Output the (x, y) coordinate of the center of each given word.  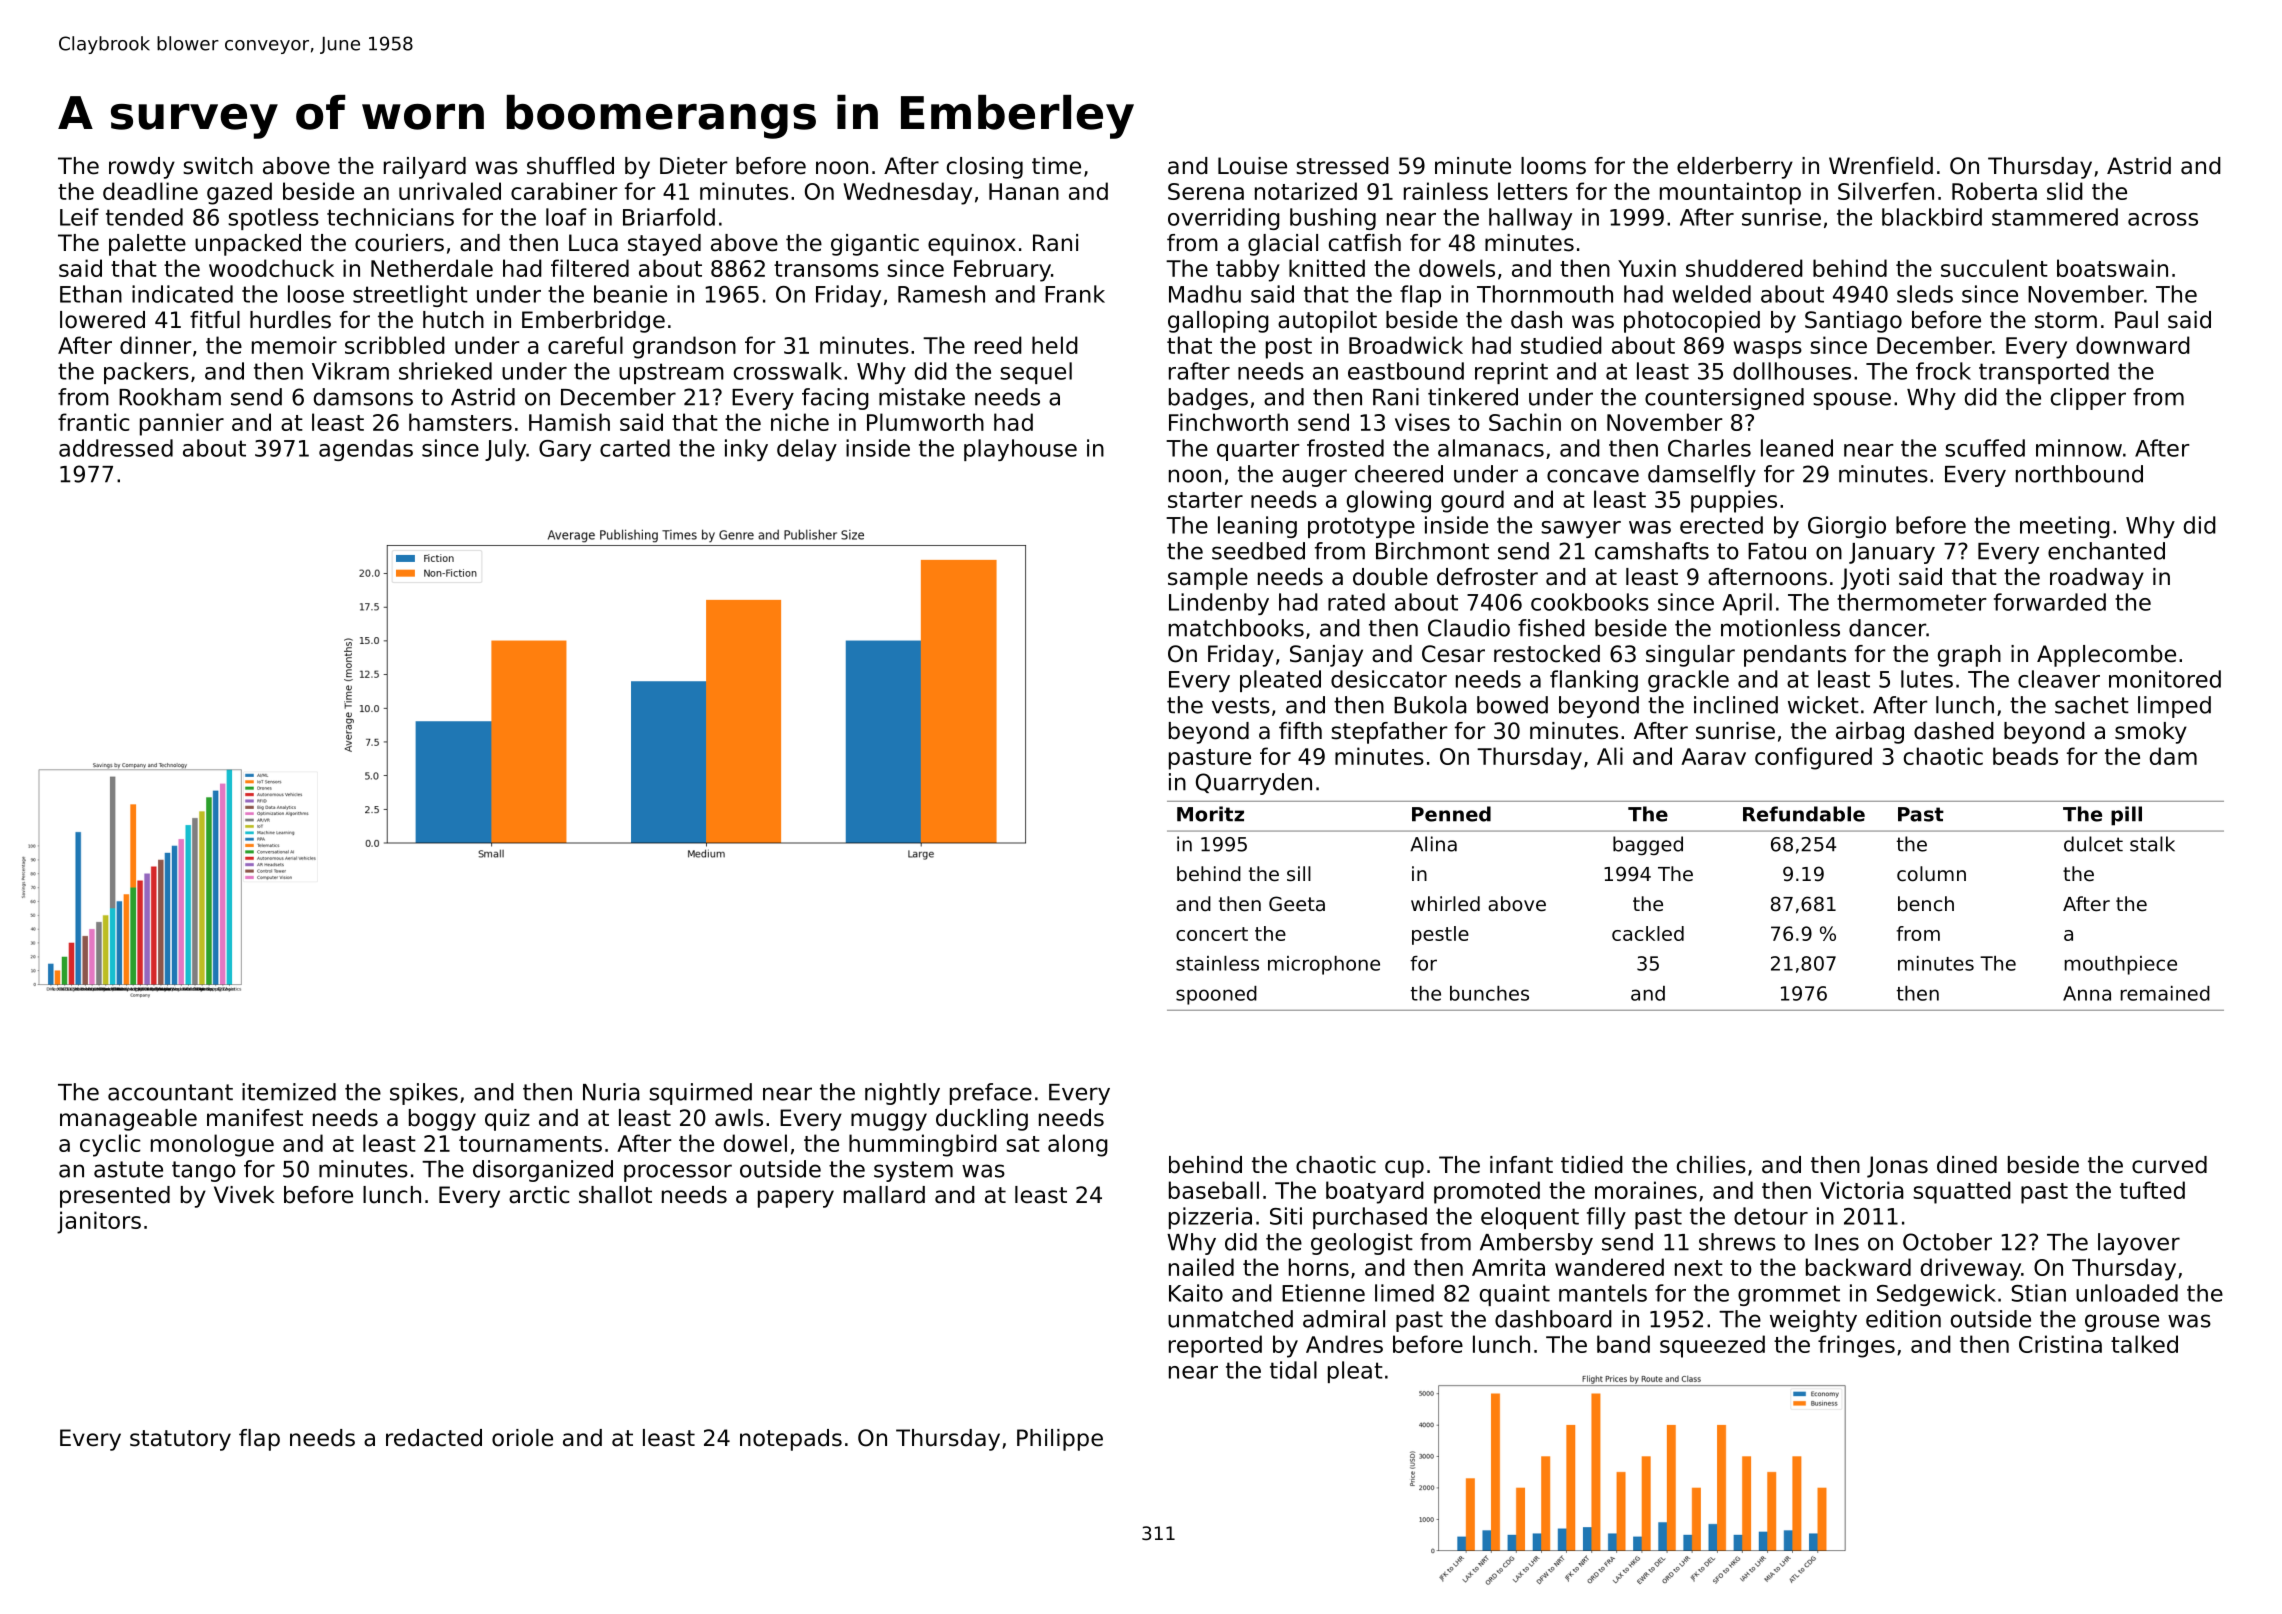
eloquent (1530, 1218)
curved (2169, 1165)
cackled (1648, 933)
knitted (1327, 268)
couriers (399, 243)
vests (1241, 705)
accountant (170, 1092)
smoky (2151, 733)
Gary (565, 450)
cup (1404, 1169)
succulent (1994, 268)
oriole (522, 1438)
